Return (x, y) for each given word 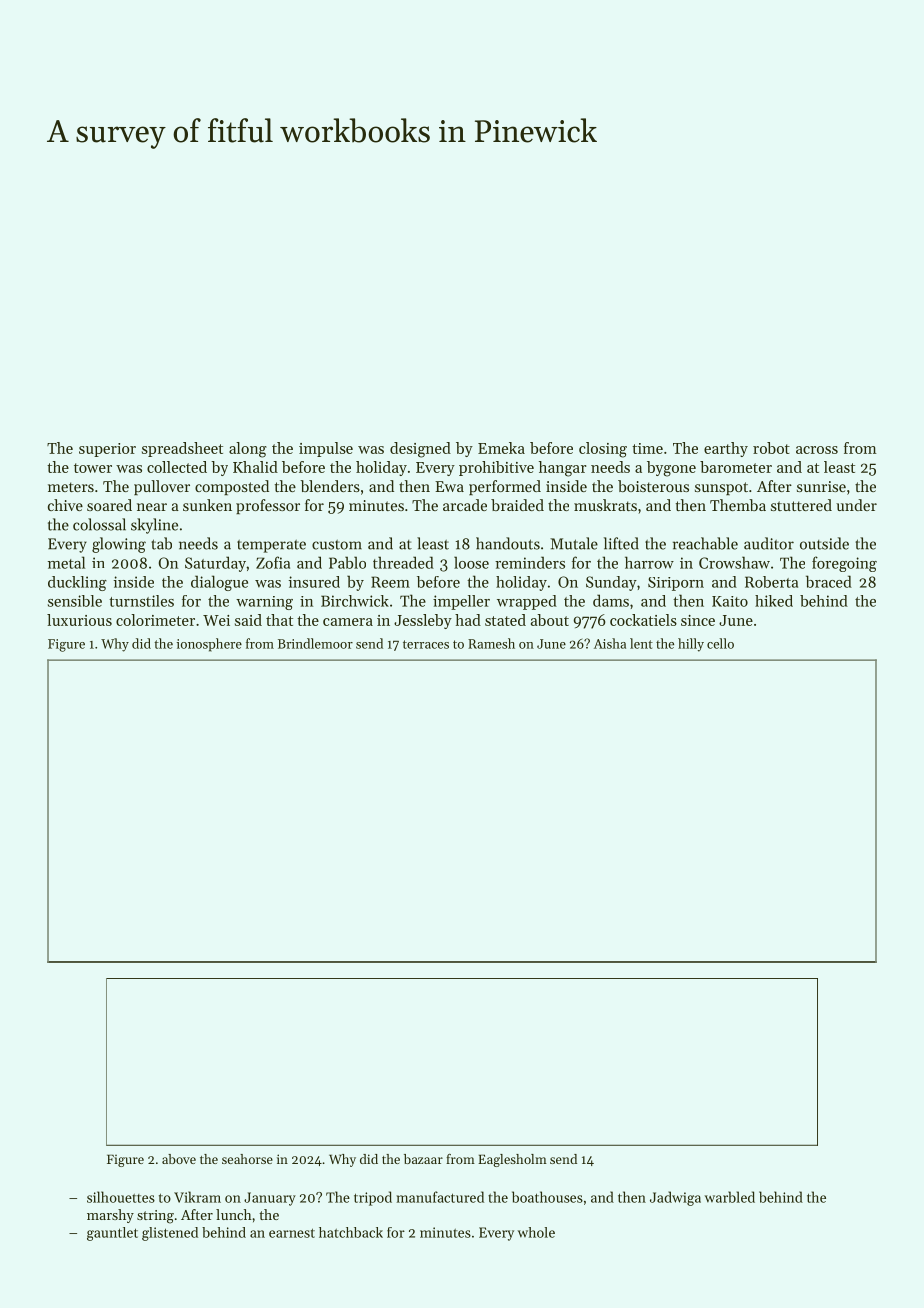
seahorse (247, 1159)
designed (420, 450)
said (248, 620)
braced (829, 581)
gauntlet (112, 1234)
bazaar (423, 1159)
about (550, 620)
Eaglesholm (512, 1160)
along (248, 450)
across (817, 450)
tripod (373, 1198)
